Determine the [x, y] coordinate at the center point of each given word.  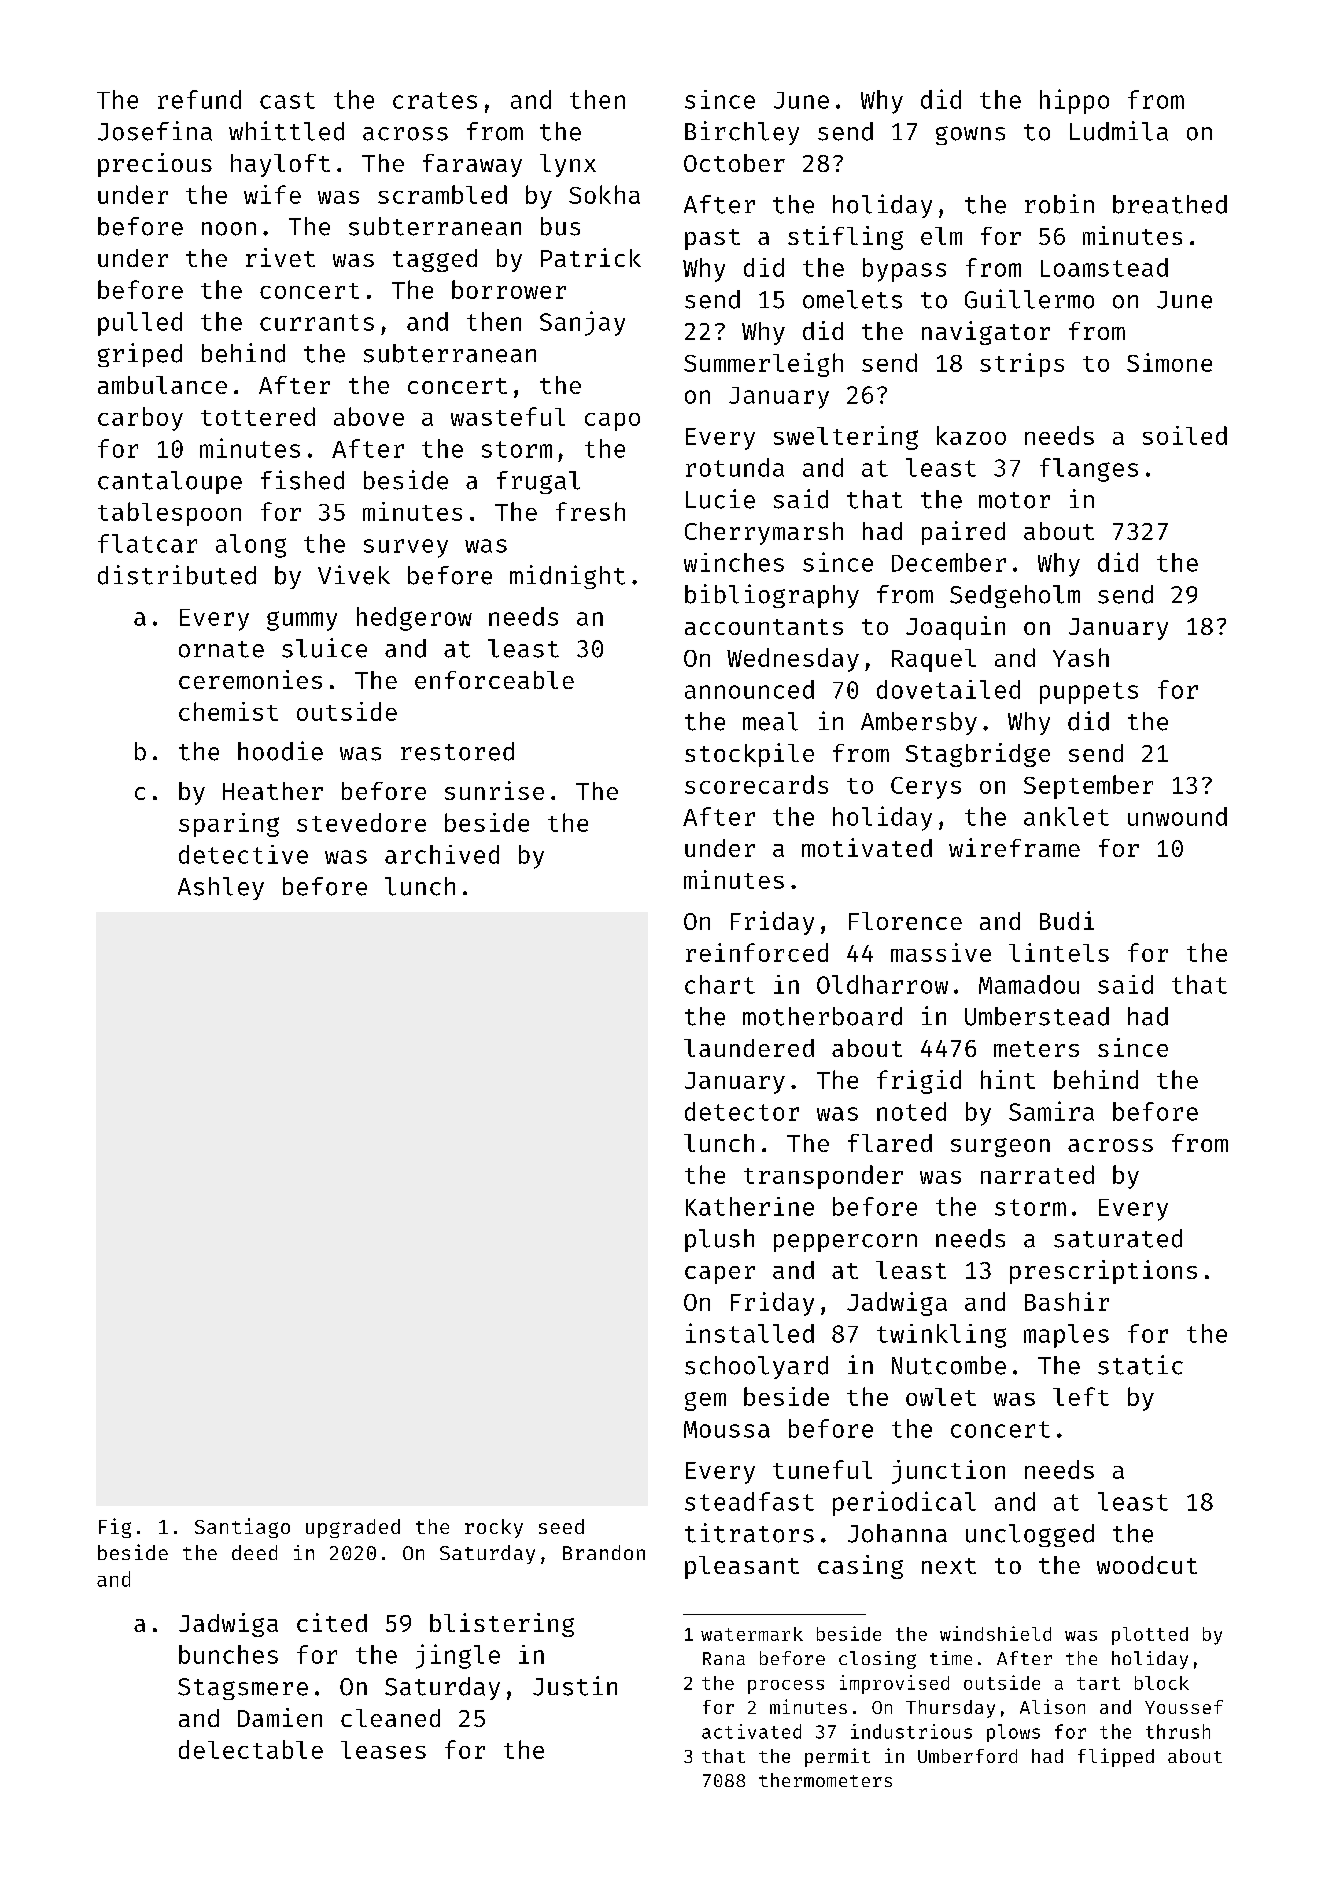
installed [750, 1333]
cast [287, 100]
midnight [567, 577]
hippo [1074, 101]
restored [457, 751]
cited [332, 1622]
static [1140, 1365]
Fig [115, 1528]
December [949, 562]
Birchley [742, 133]
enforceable [494, 680]
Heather [273, 791]
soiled [1185, 435]
